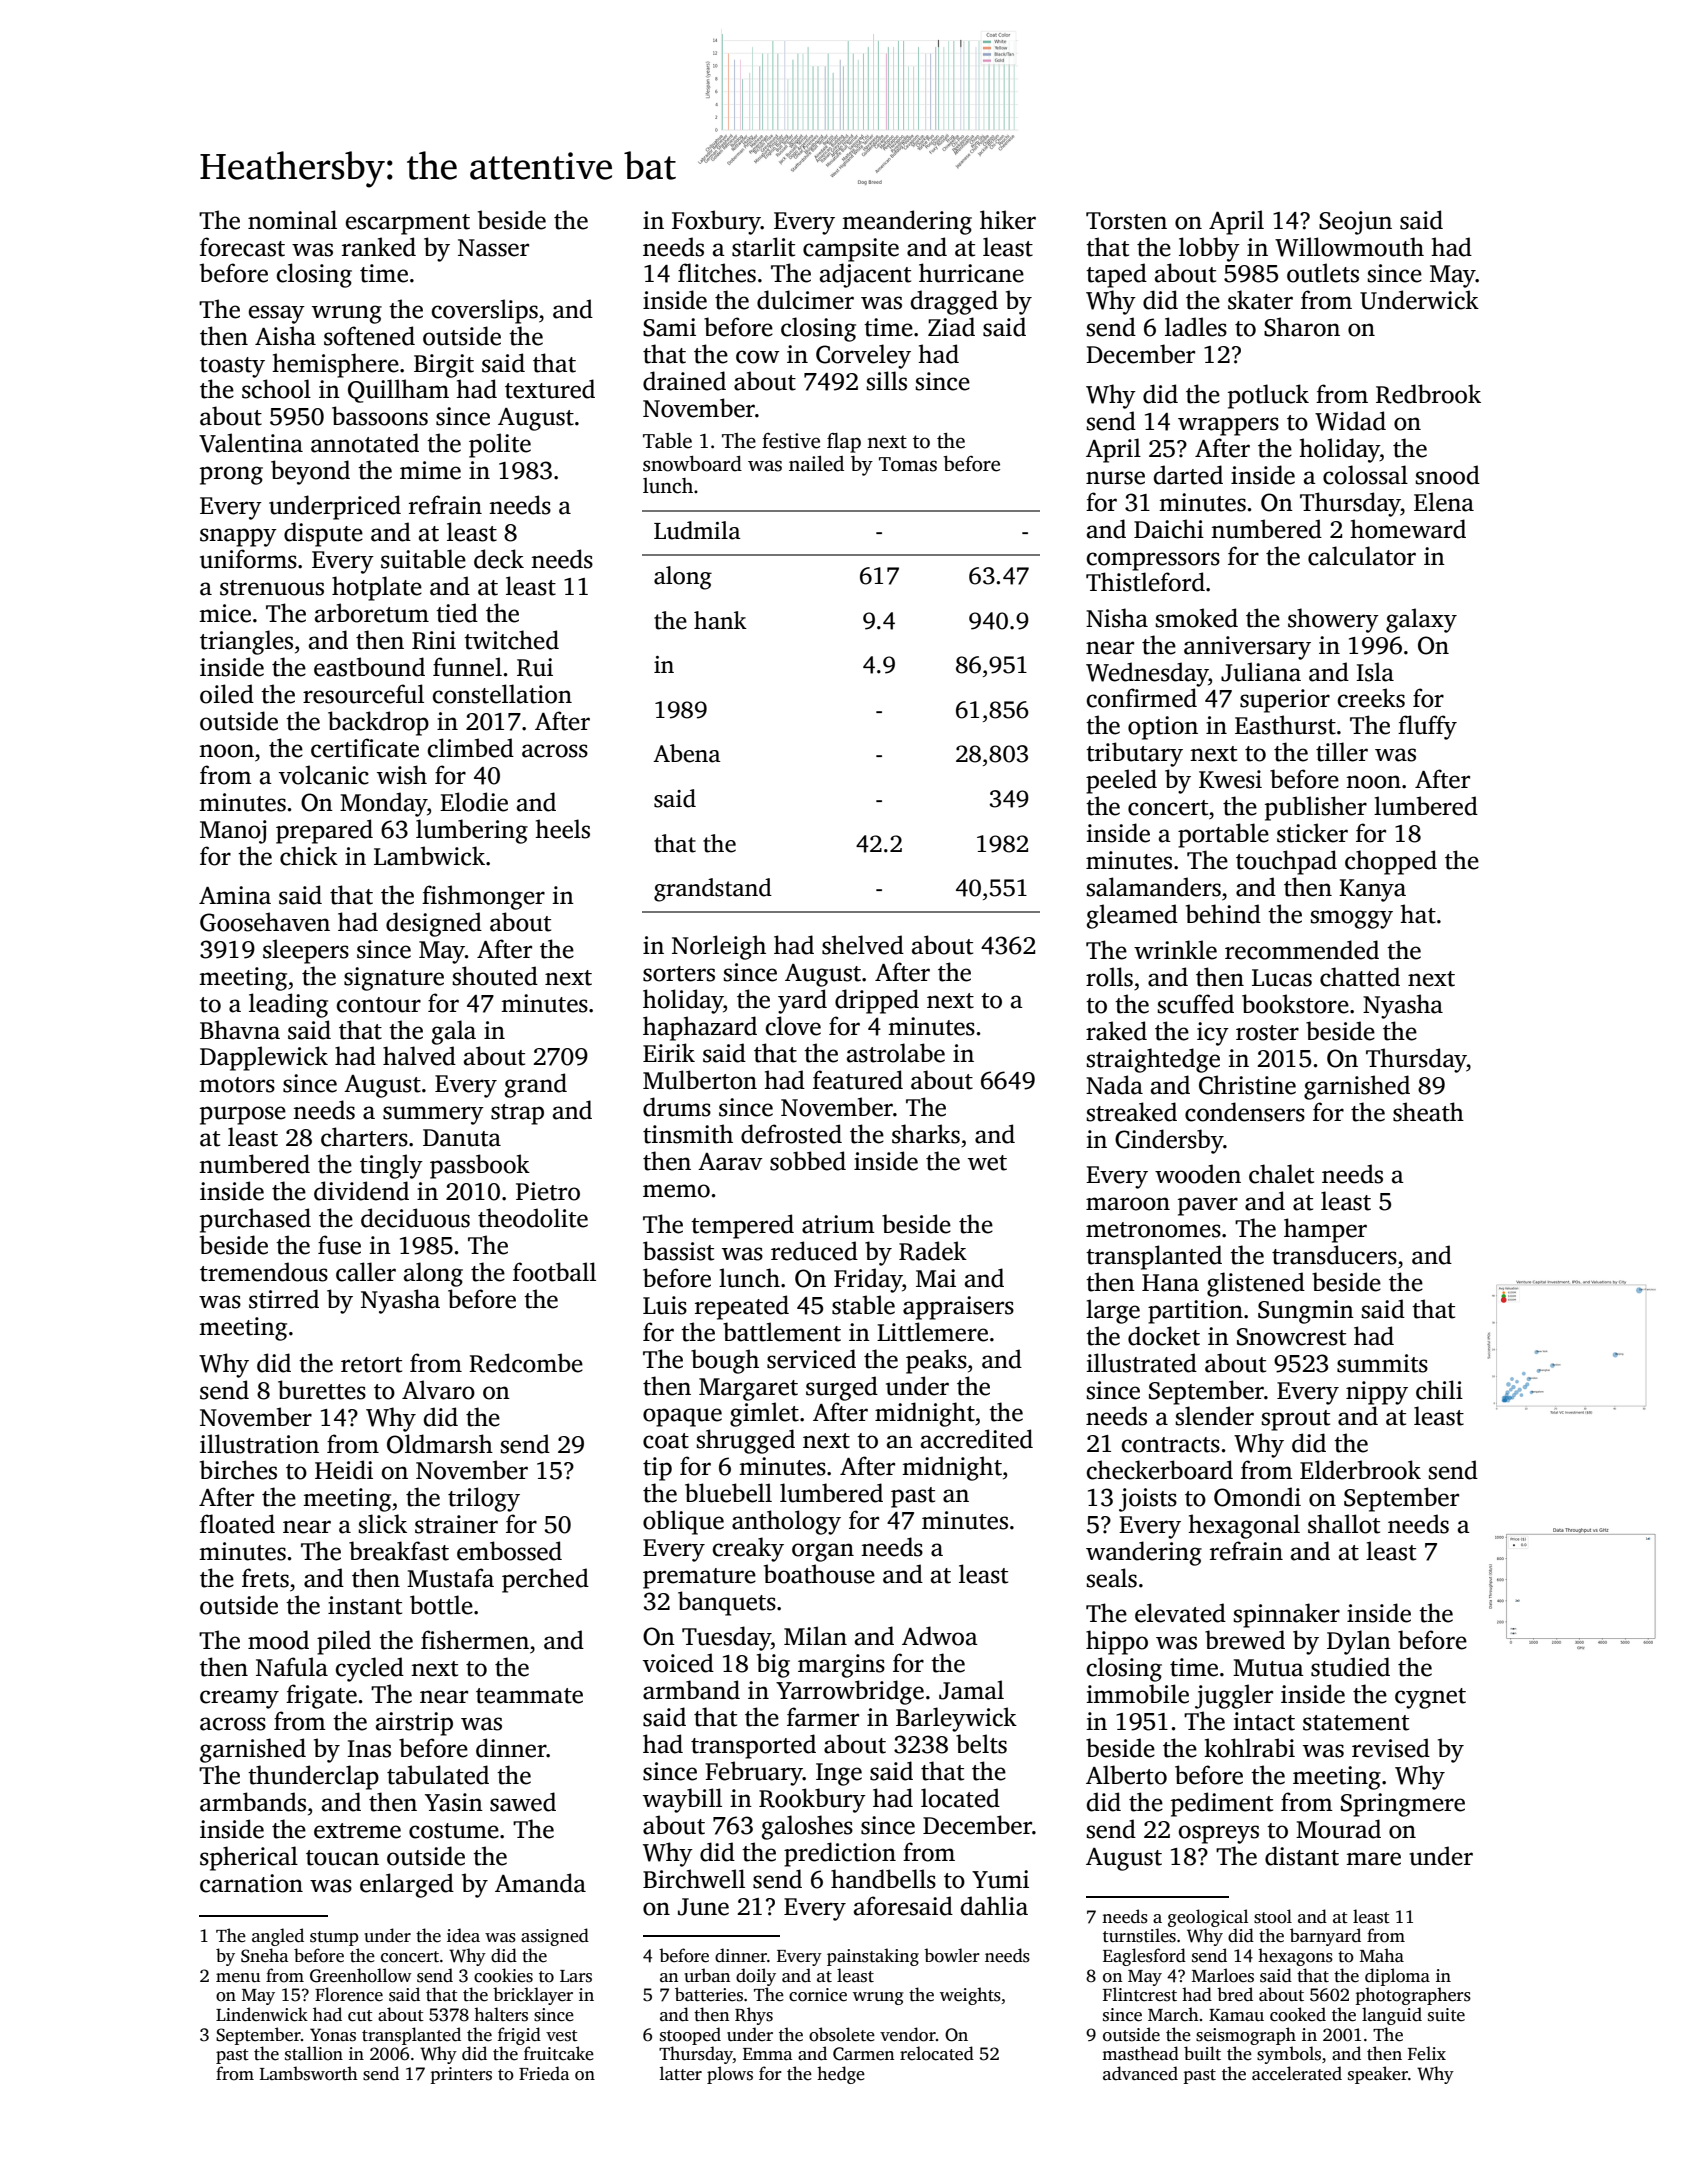 The width and height of the document is (1683, 2178). I want to click on Foxbury, so click(716, 222).
